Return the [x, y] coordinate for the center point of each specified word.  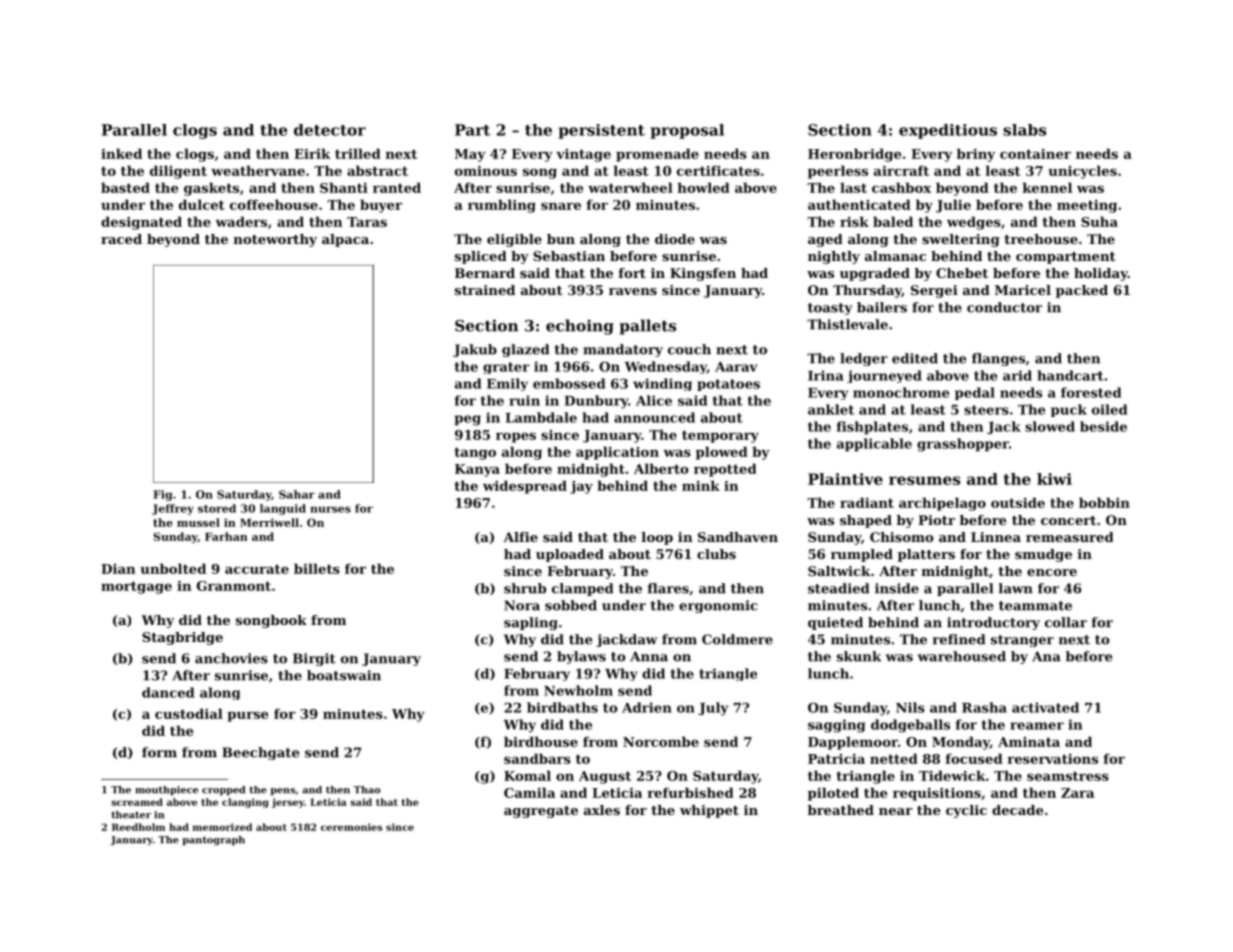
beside [1103, 426]
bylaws [581, 657]
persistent [601, 131]
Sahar [297, 494]
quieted [835, 623]
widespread [525, 487]
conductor [1004, 307]
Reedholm [138, 827]
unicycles [1082, 172]
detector [330, 130]
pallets [647, 327]
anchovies [231, 658]
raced [121, 239]
